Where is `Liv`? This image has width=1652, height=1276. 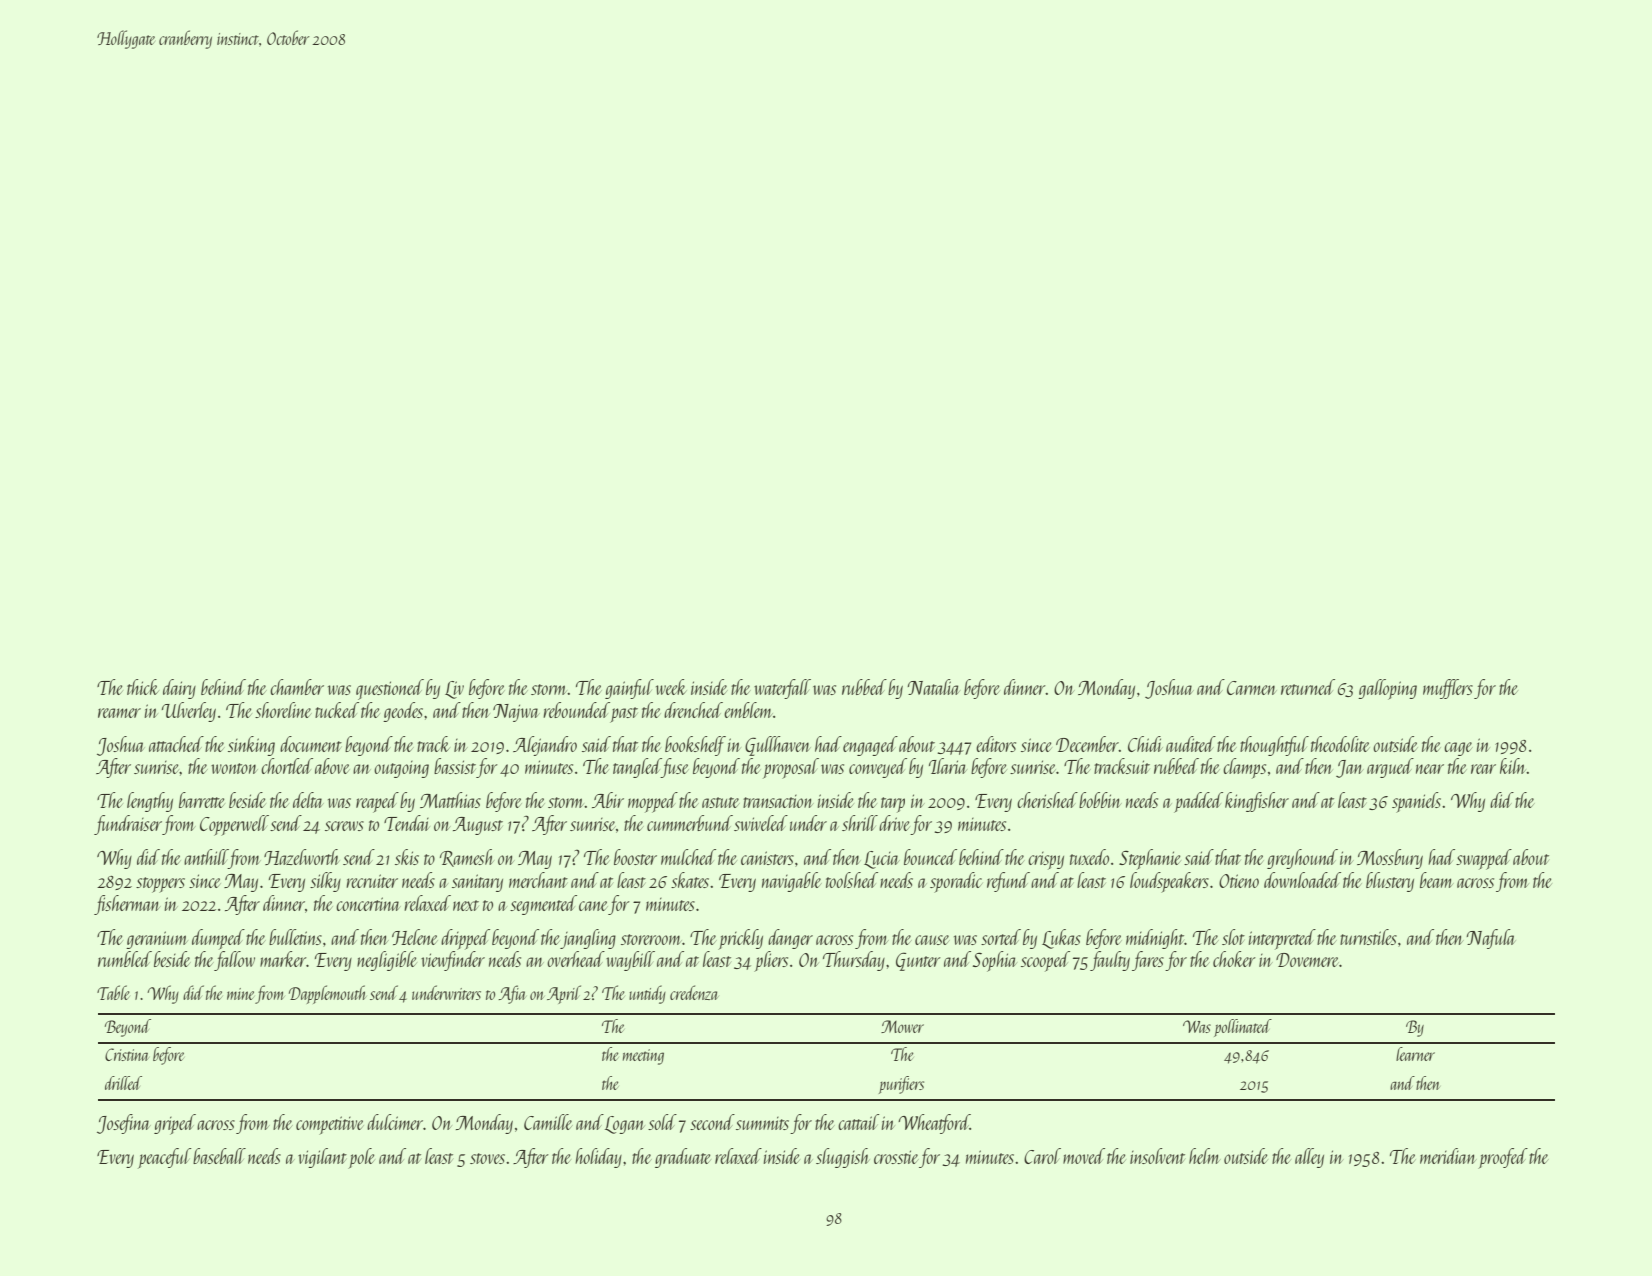
Liv is located at coordinates (454, 690).
